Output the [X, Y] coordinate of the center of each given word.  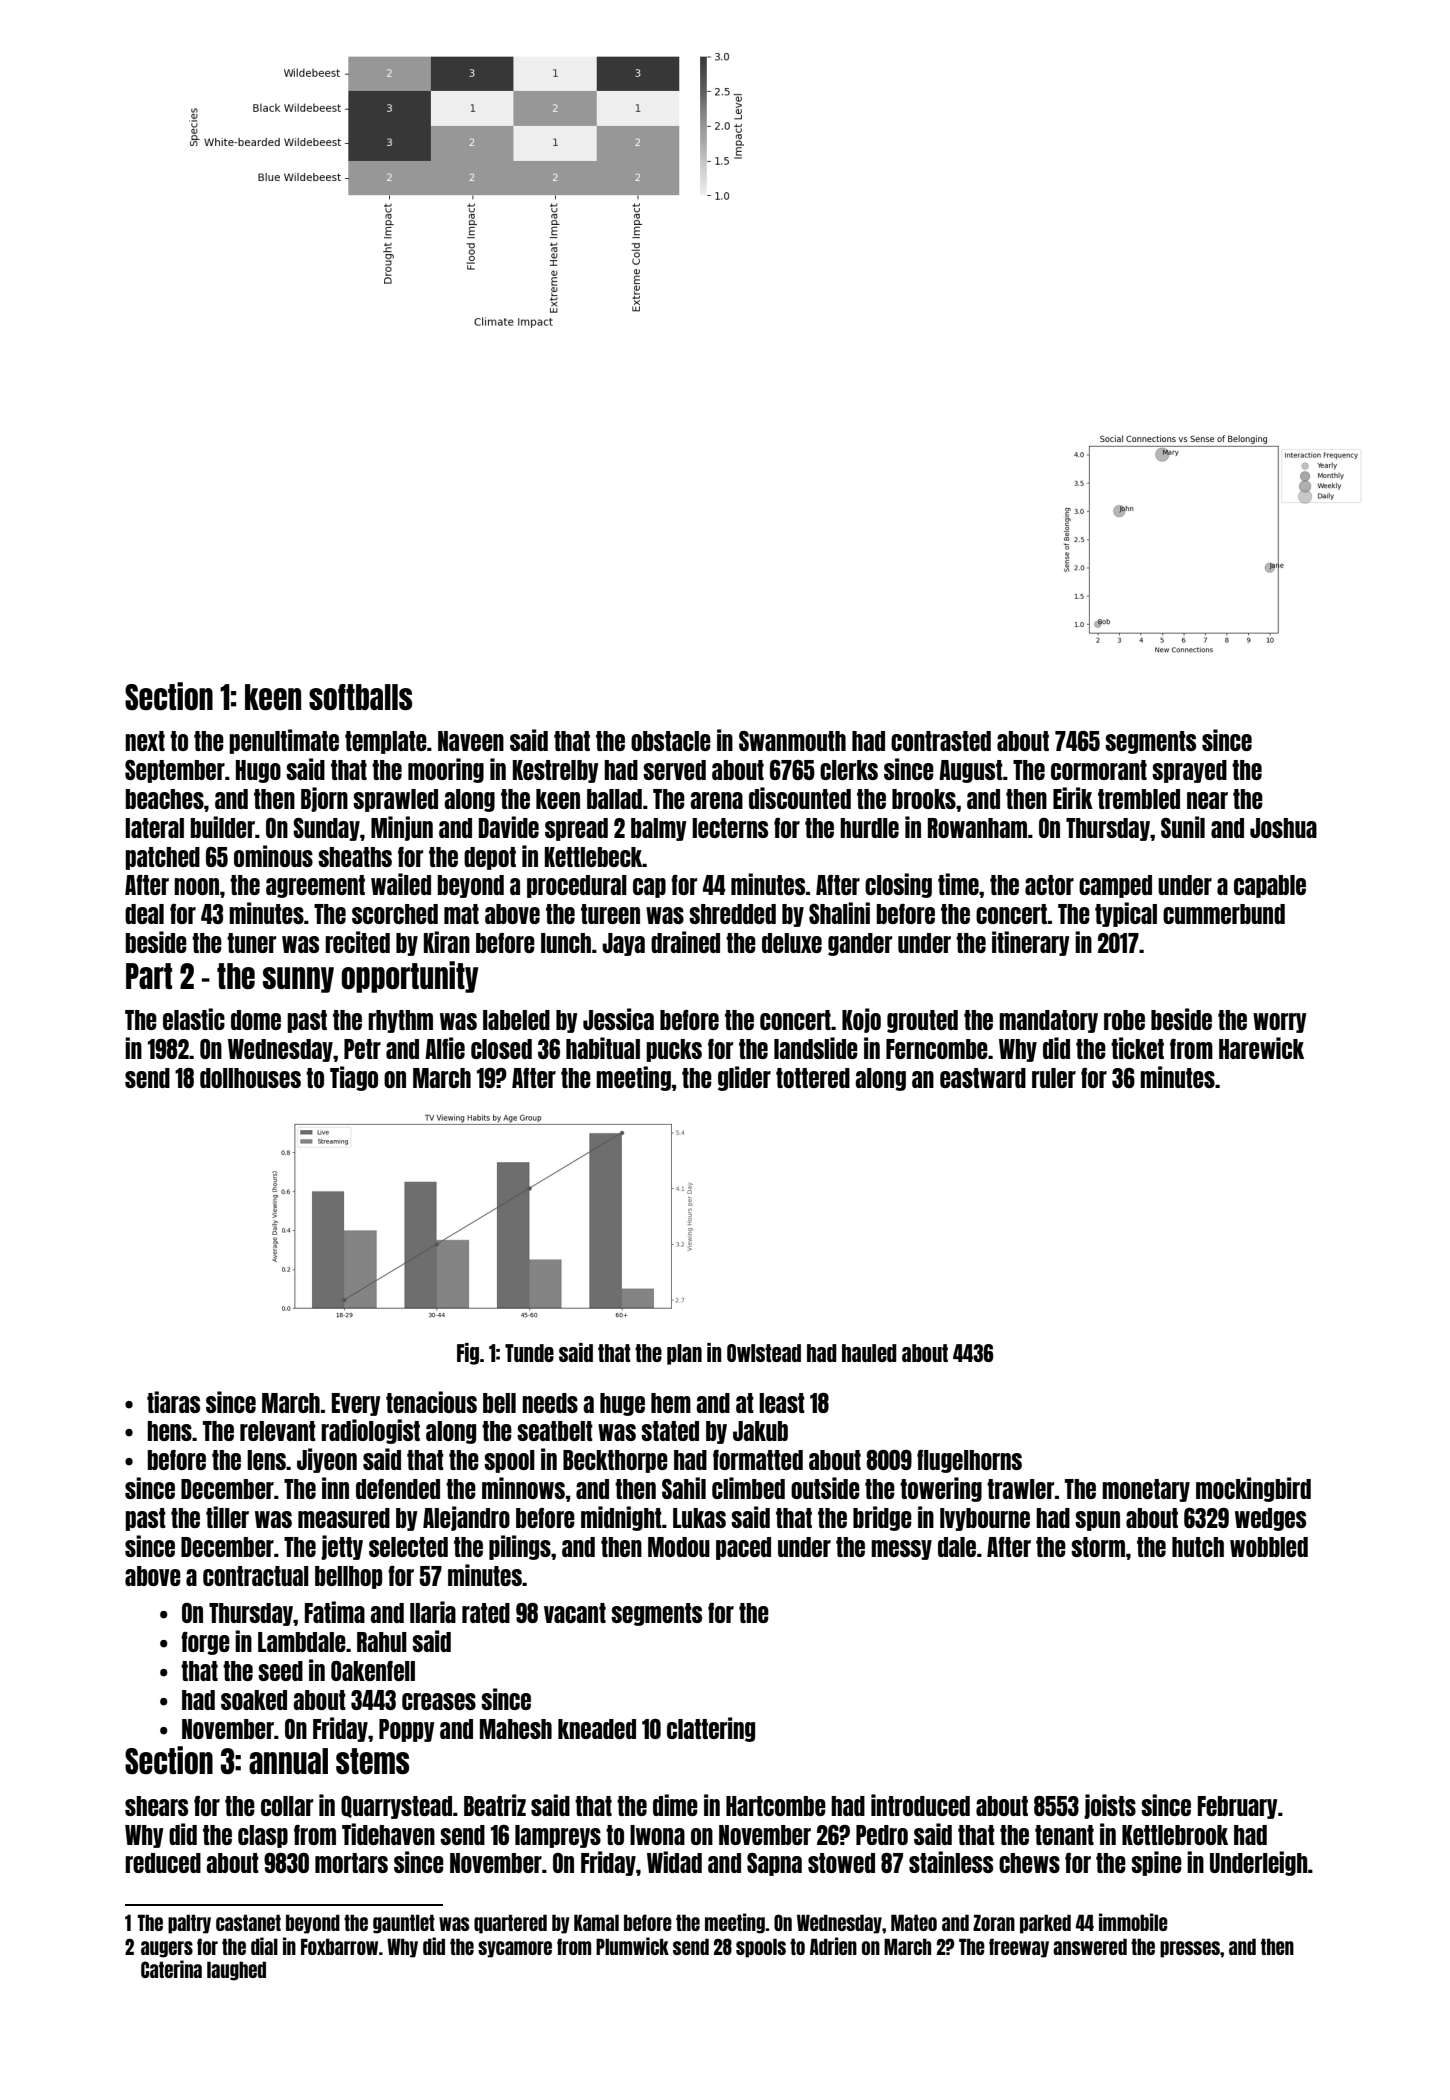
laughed [236, 1971]
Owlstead [764, 1353]
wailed [401, 884]
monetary [1146, 1490]
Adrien [833, 1946]
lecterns [730, 828]
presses [1190, 1949]
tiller [227, 1517]
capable [1270, 886]
